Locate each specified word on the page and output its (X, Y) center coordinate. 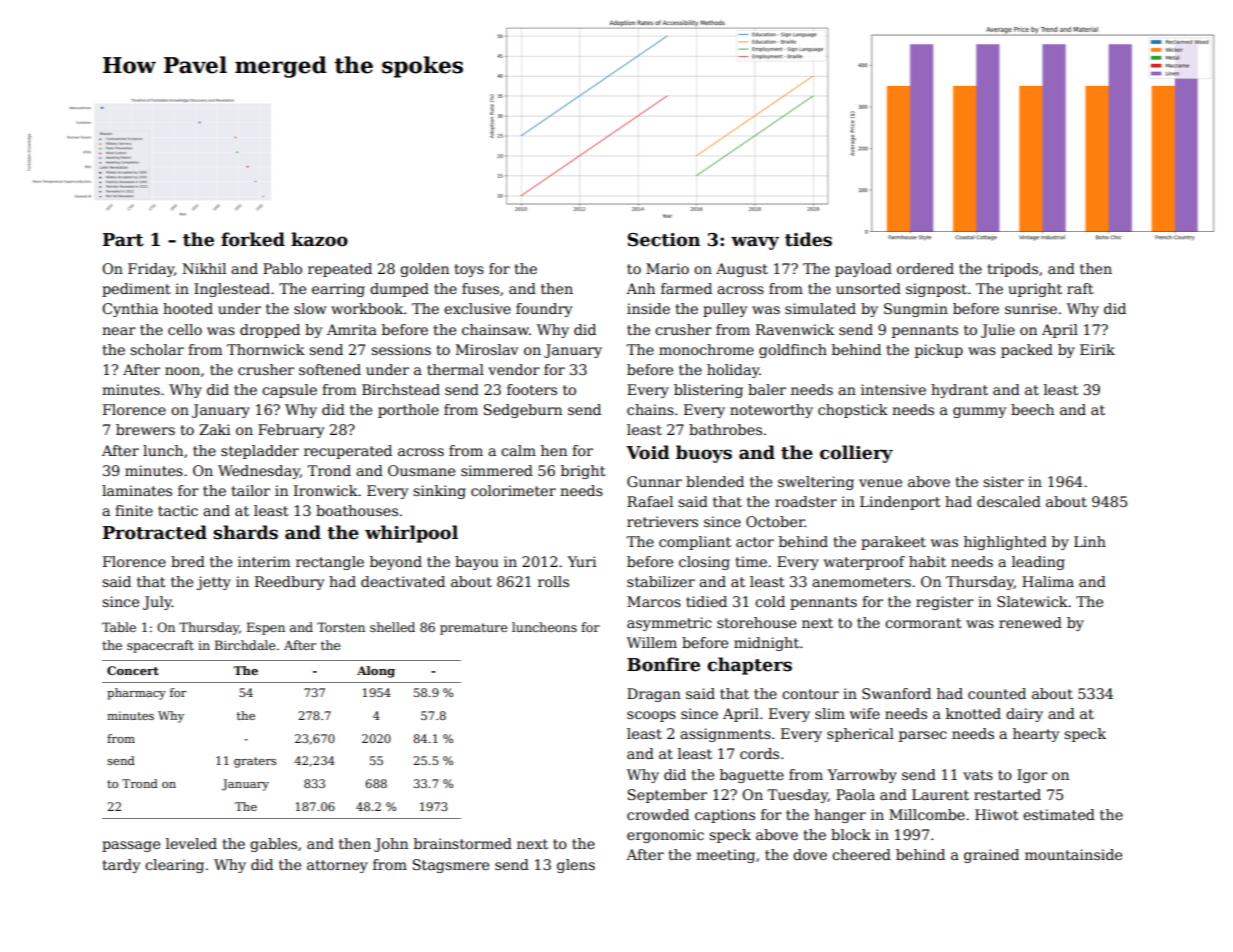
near (119, 331)
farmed (686, 288)
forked (253, 239)
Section (664, 240)
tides (808, 239)
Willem (652, 642)
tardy (121, 866)
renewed (1030, 622)
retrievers (662, 521)
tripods (1012, 270)
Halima (1048, 581)
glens (576, 866)
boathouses (357, 510)
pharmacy (136, 694)
